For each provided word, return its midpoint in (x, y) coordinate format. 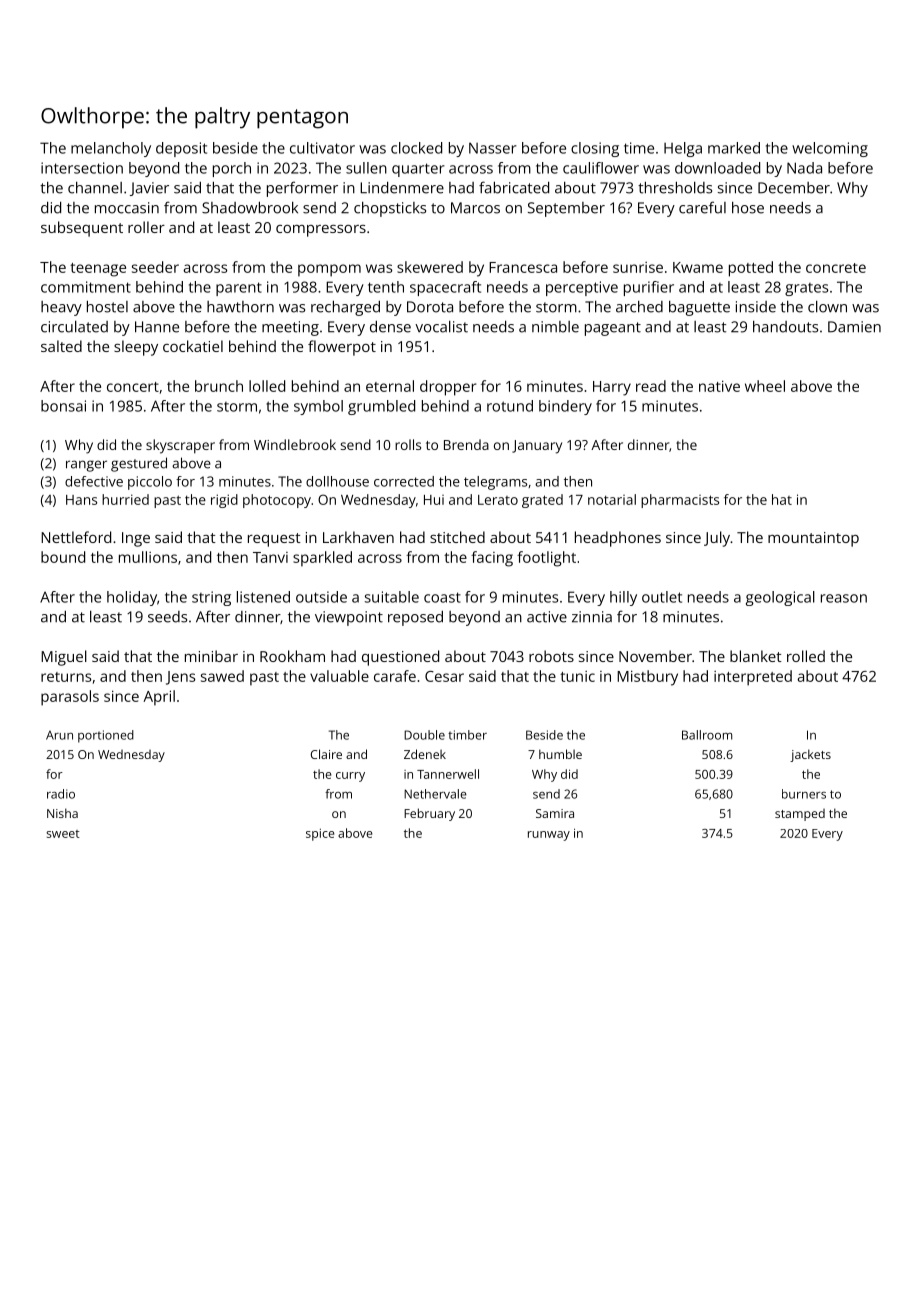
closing (595, 149)
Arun (59, 735)
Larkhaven (358, 537)
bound (63, 557)
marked (734, 148)
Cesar (444, 676)
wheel (765, 386)
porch (232, 169)
